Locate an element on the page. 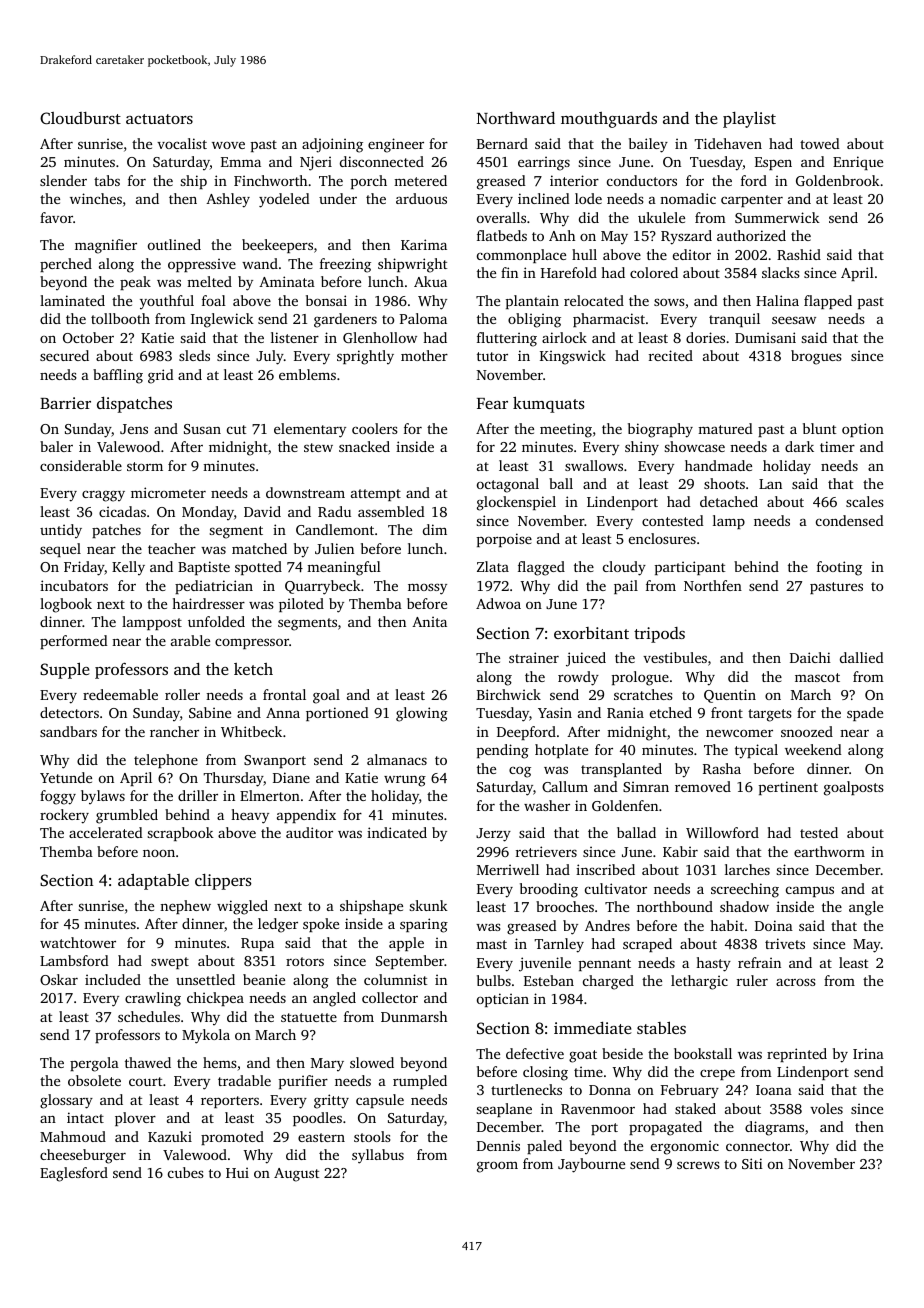  indicated is located at coordinates (397, 832).
